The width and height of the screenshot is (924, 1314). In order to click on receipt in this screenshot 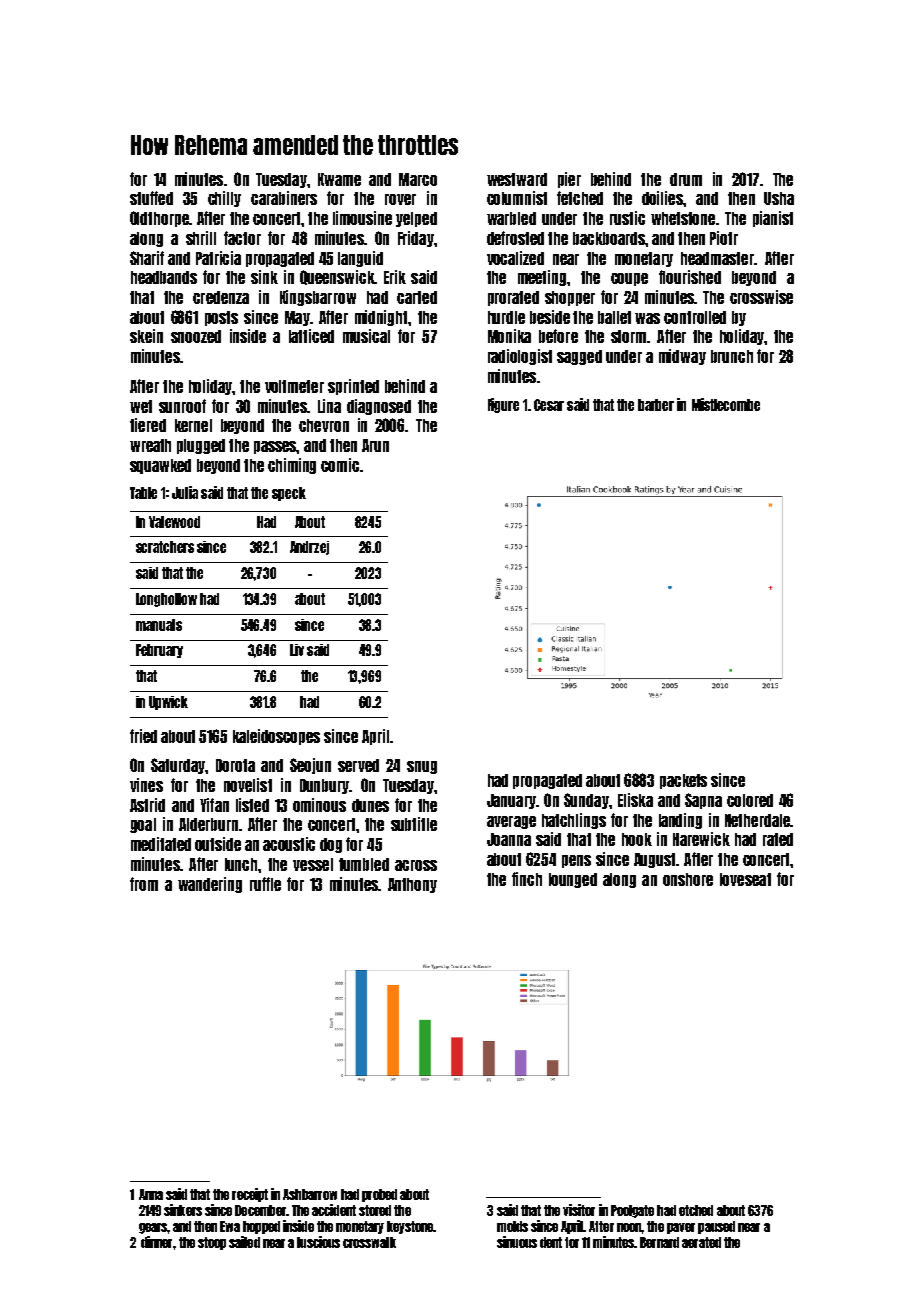, I will do `click(250, 1195)`.
